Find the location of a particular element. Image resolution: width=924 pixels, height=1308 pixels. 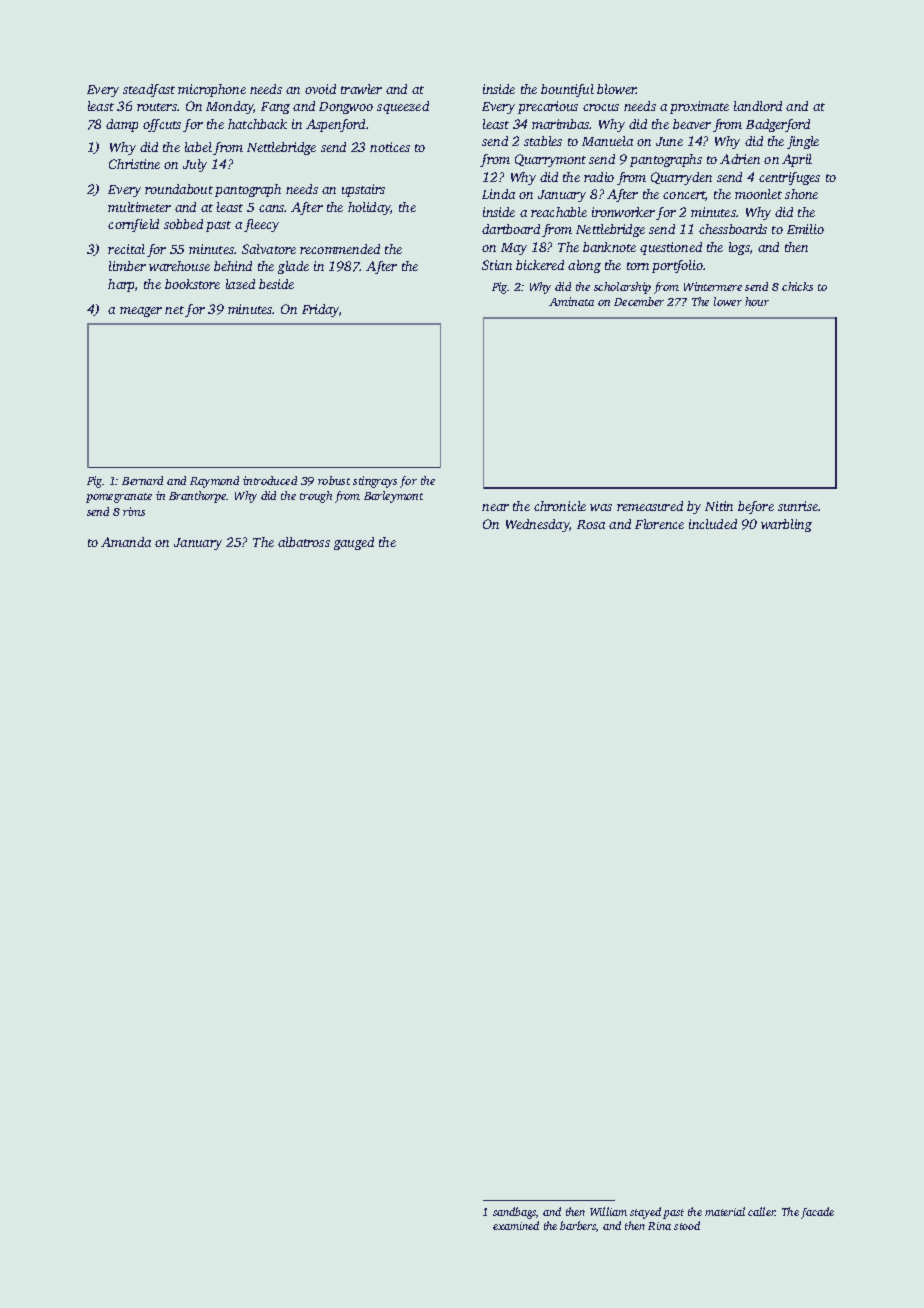

sandbags is located at coordinates (514, 1213).
